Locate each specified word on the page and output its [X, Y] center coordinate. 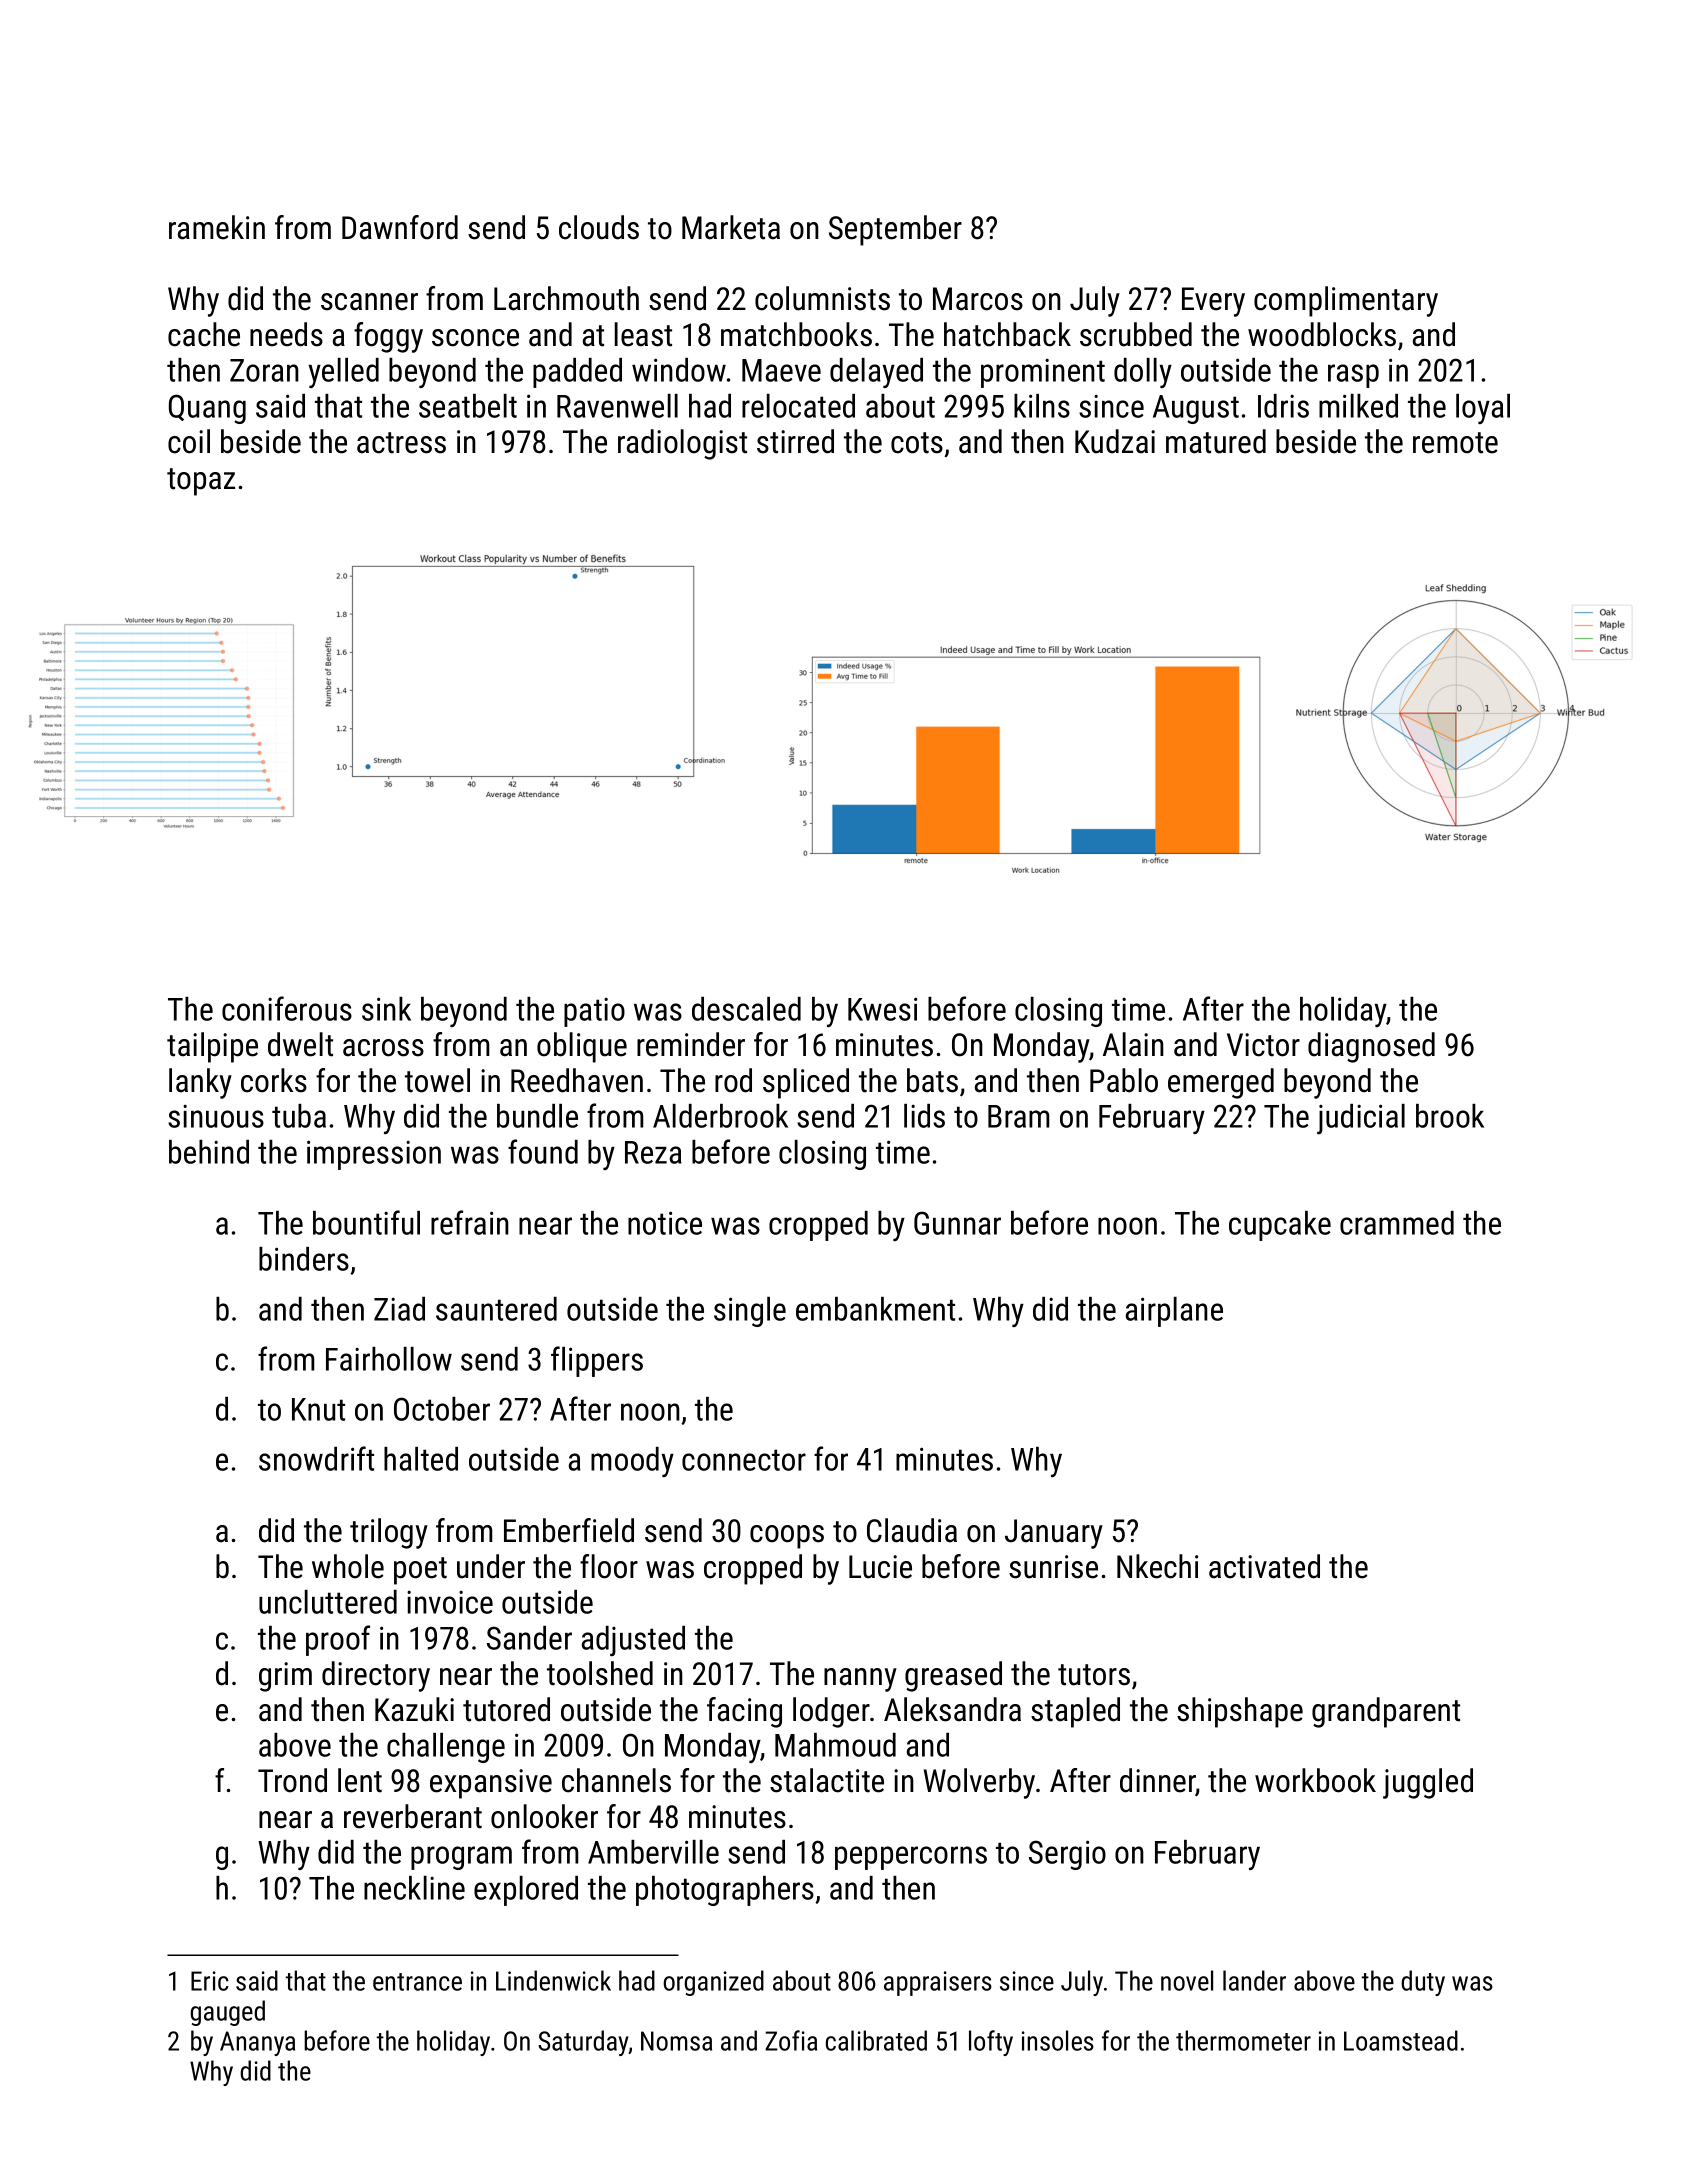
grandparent [1386, 1712]
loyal [1483, 409]
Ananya [257, 2043]
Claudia [912, 1530]
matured [1216, 441]
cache [204, 334]
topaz [201, 482]
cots [917, 443]
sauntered [496, 1309]
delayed [876, 373]
